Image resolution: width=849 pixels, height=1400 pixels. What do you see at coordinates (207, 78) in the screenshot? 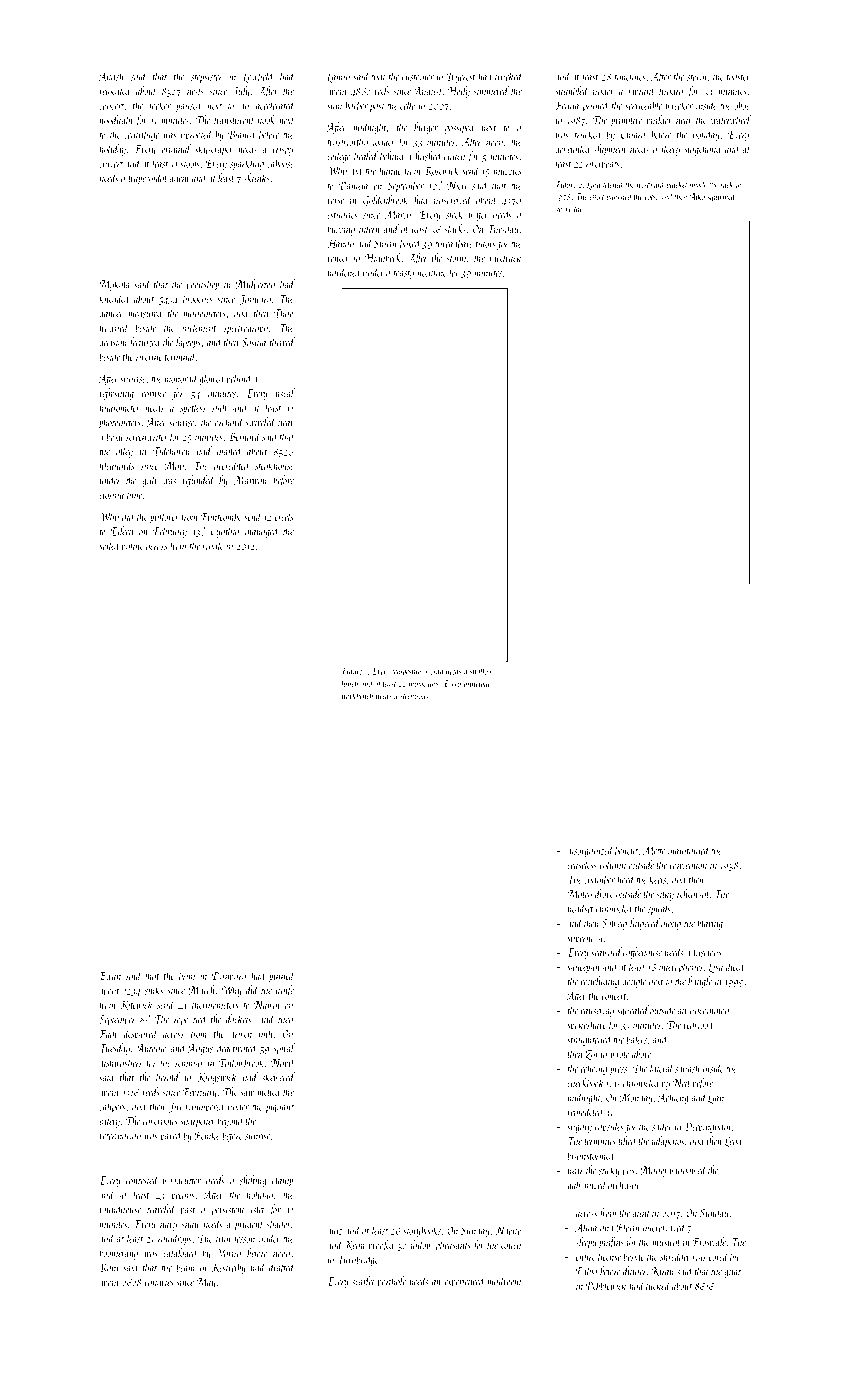
I see `stepsister` at bounding box center [207, 78].
